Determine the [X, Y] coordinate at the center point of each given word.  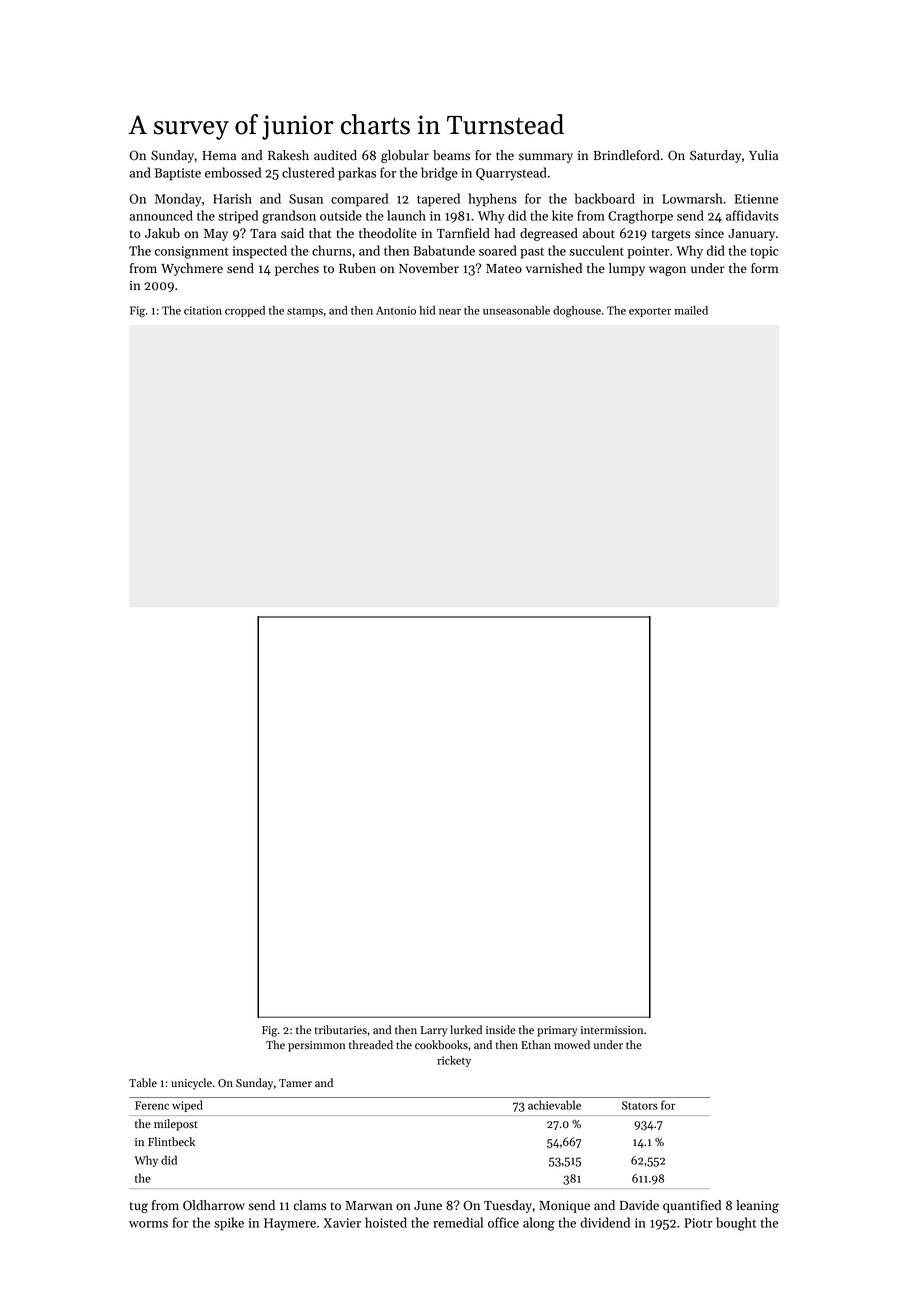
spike [229, 1224]
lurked [466, 1030]
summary [546, 158]
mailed [691, 310]
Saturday [715, 156]
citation [203, 310]
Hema [219, 156]
